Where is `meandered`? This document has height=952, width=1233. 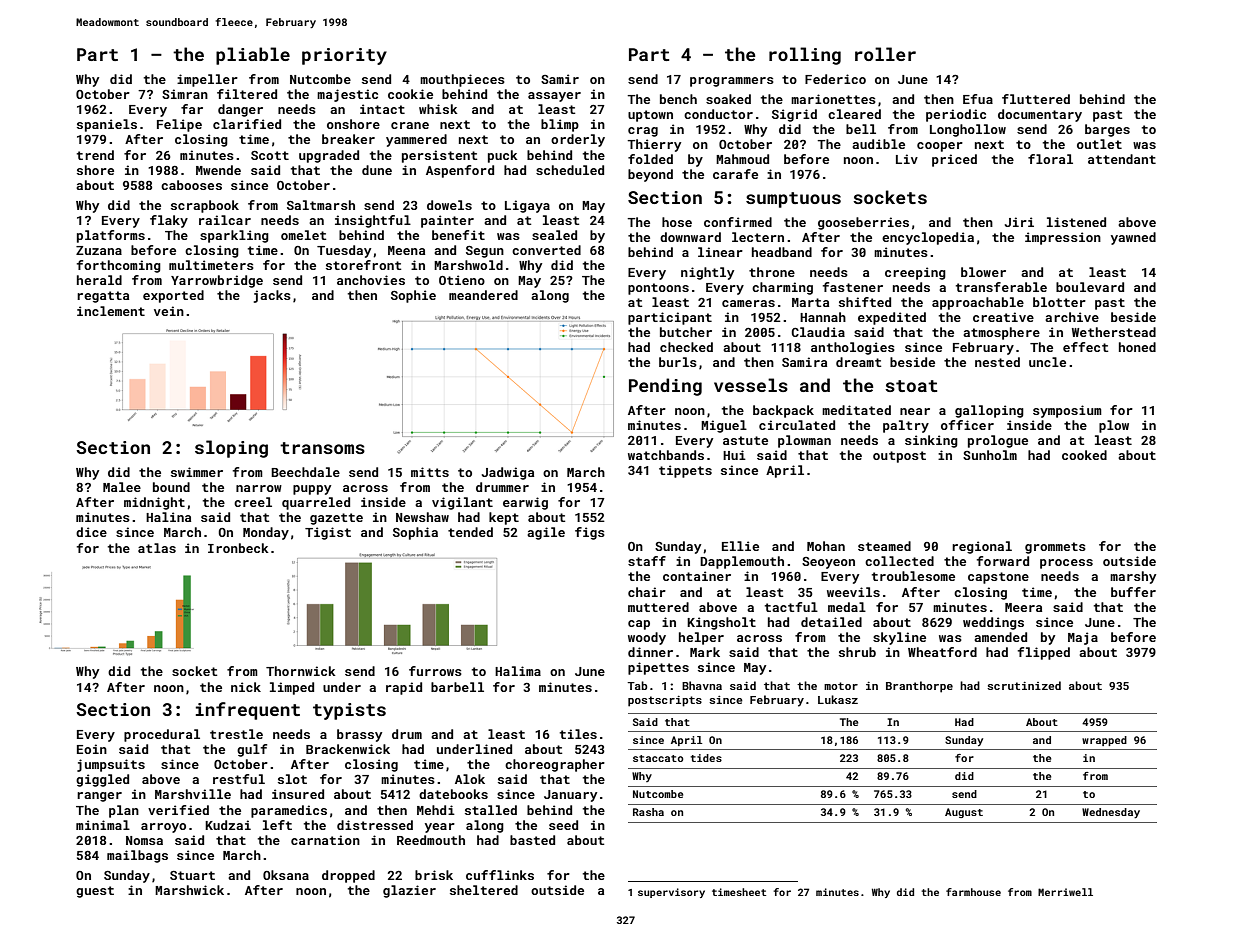
meandered is located at coordinates (483, 295).
